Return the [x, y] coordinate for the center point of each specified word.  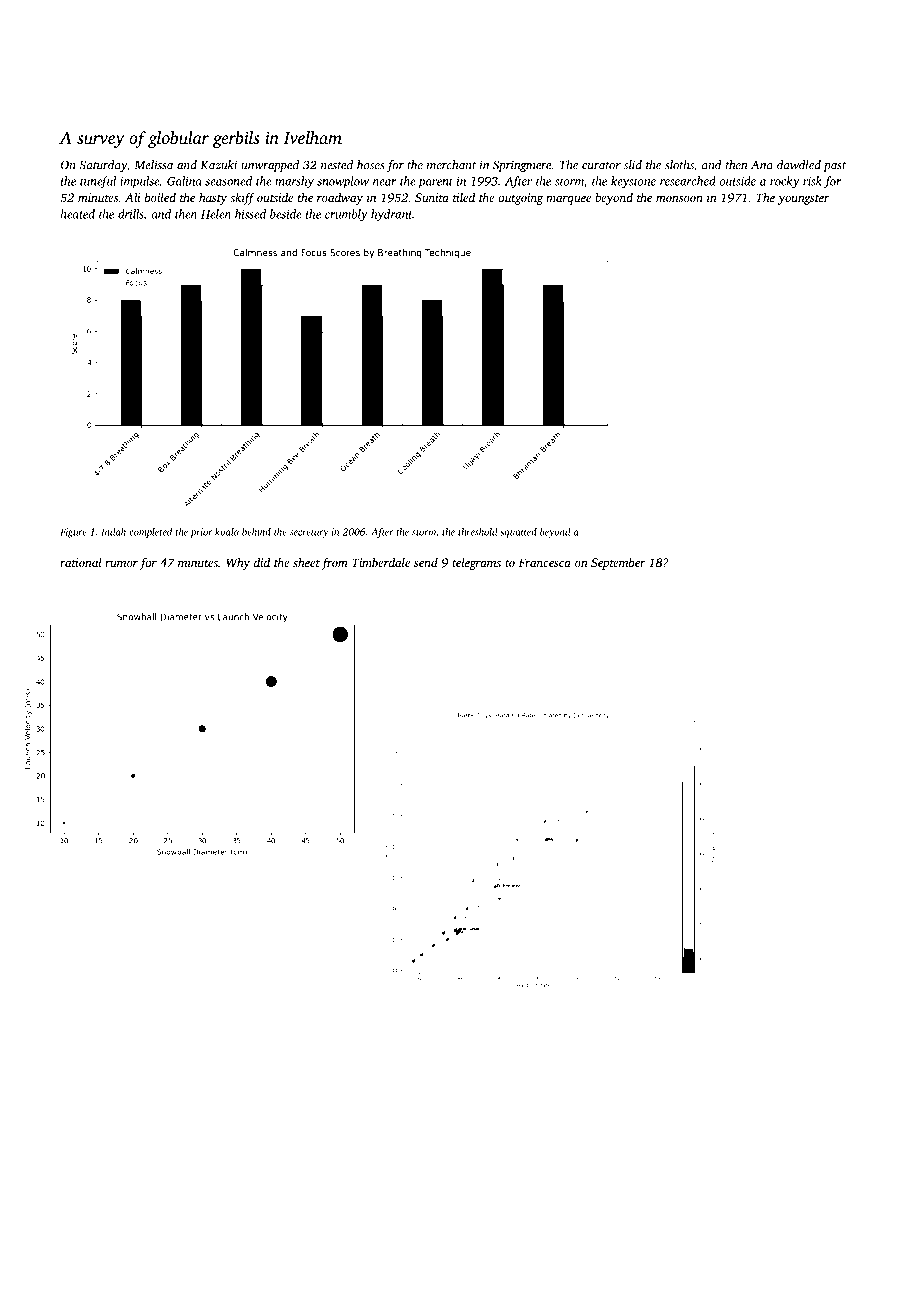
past [834, 167]
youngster [803, 200]
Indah [113, 532]
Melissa [154, 165]
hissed [250, 214]
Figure [73, 533]
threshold [478, 532]
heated [77, 214]
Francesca [545, 562]
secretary [309, 533]
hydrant [392, 215]
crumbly [346, 215]
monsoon [679, 199]
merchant [451, 165]
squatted [518, 533]
